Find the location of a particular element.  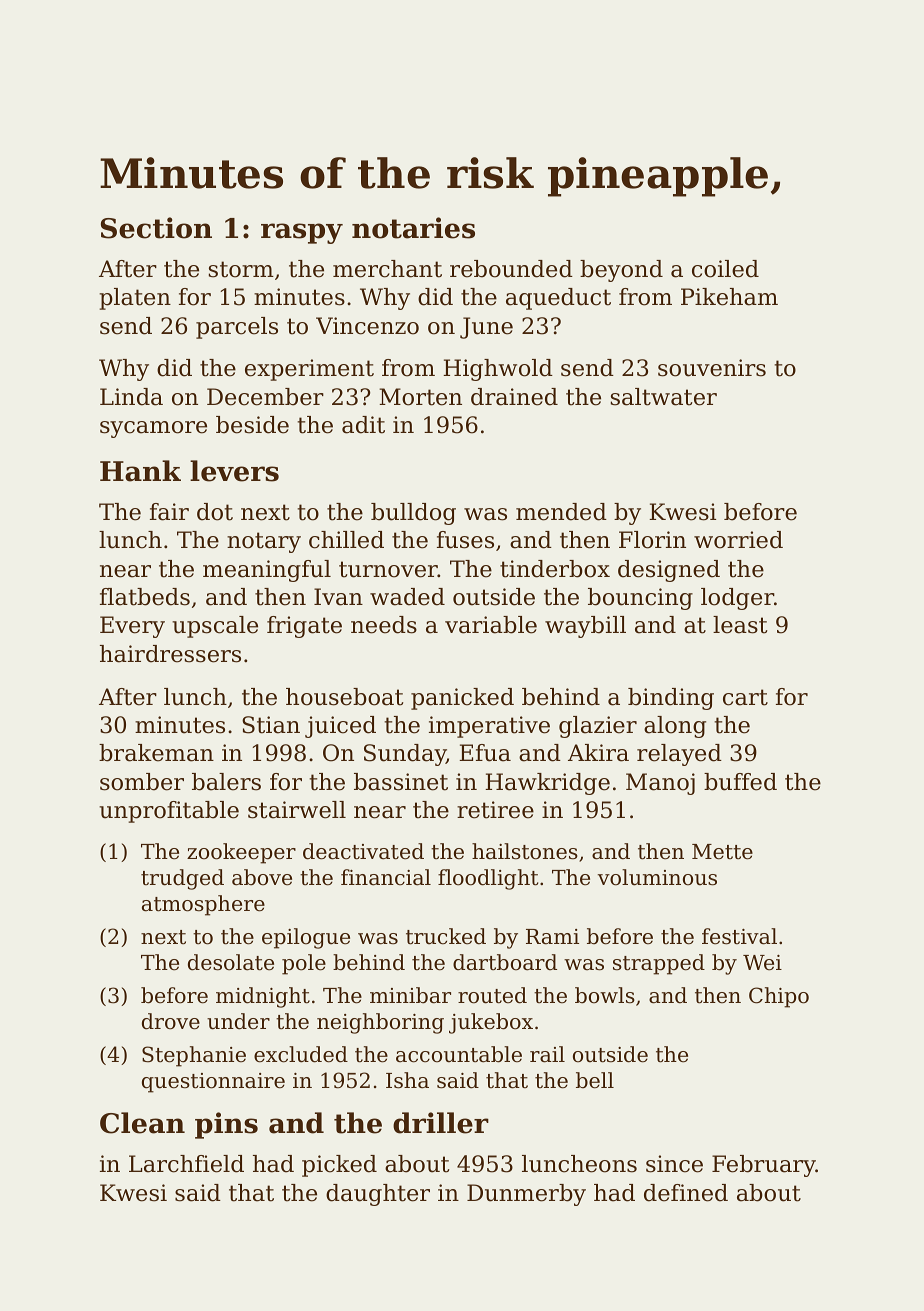

atmosphere is located at coordinates (203, 905).
